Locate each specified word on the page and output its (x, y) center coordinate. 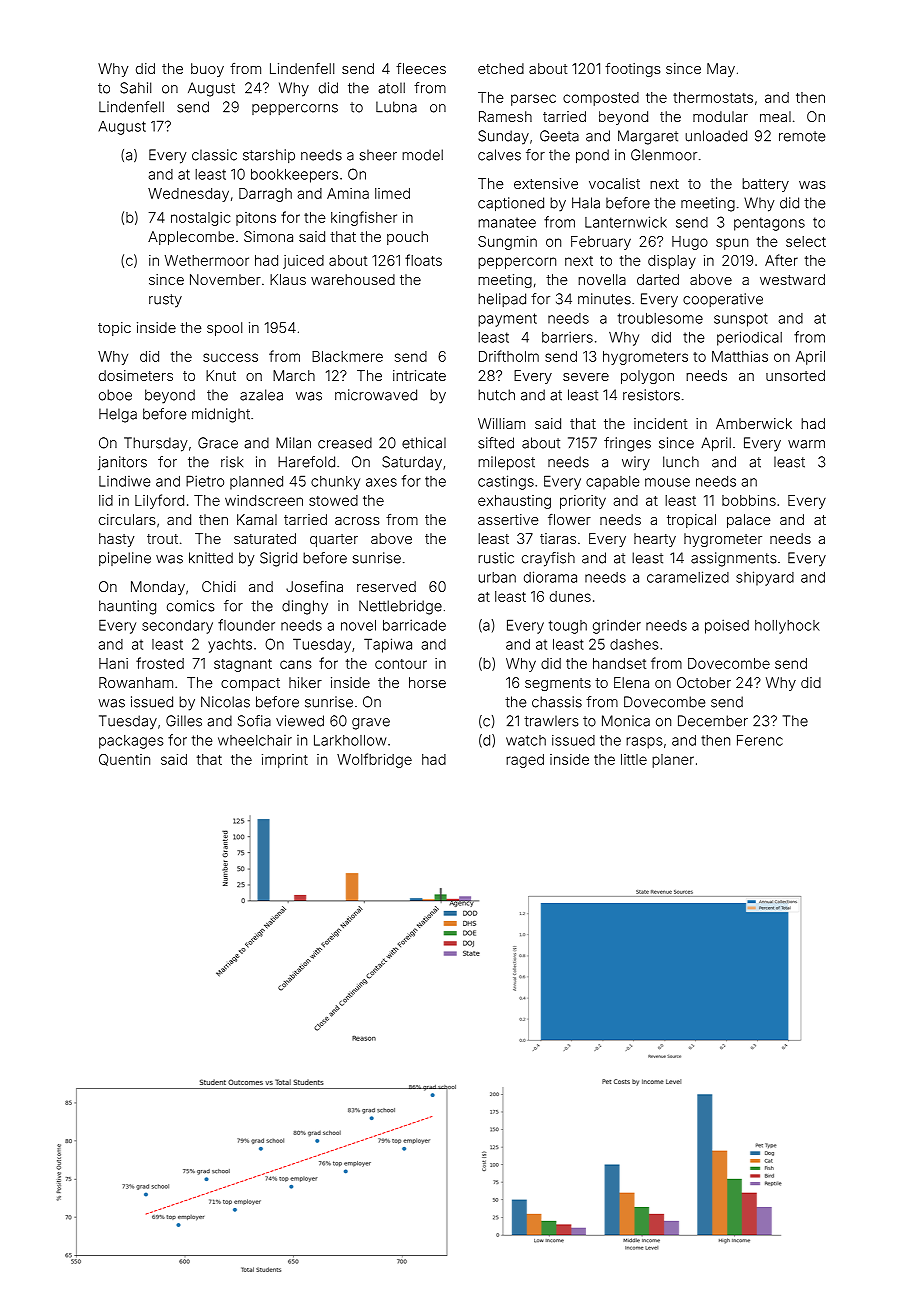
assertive (508, 519)
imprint (285, 761)
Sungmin (507, 243)
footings (633, 70)
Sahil (135, 88)
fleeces (421, 68)
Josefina (314, 586)
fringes (627, 444)
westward (792, 279)
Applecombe (191, 238)
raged (525, 761)
